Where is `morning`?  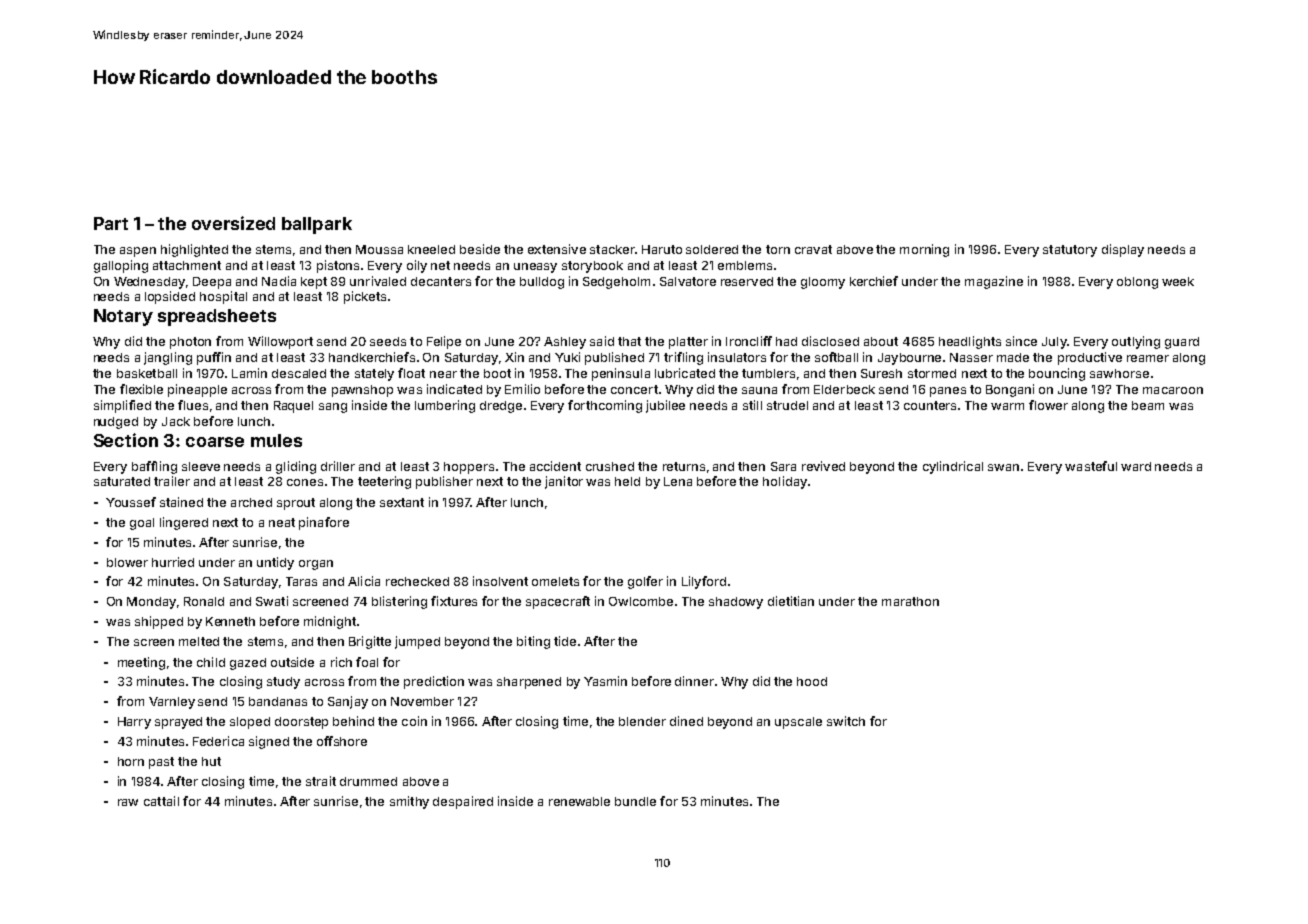 morning is located at coordinates (924, 250).
